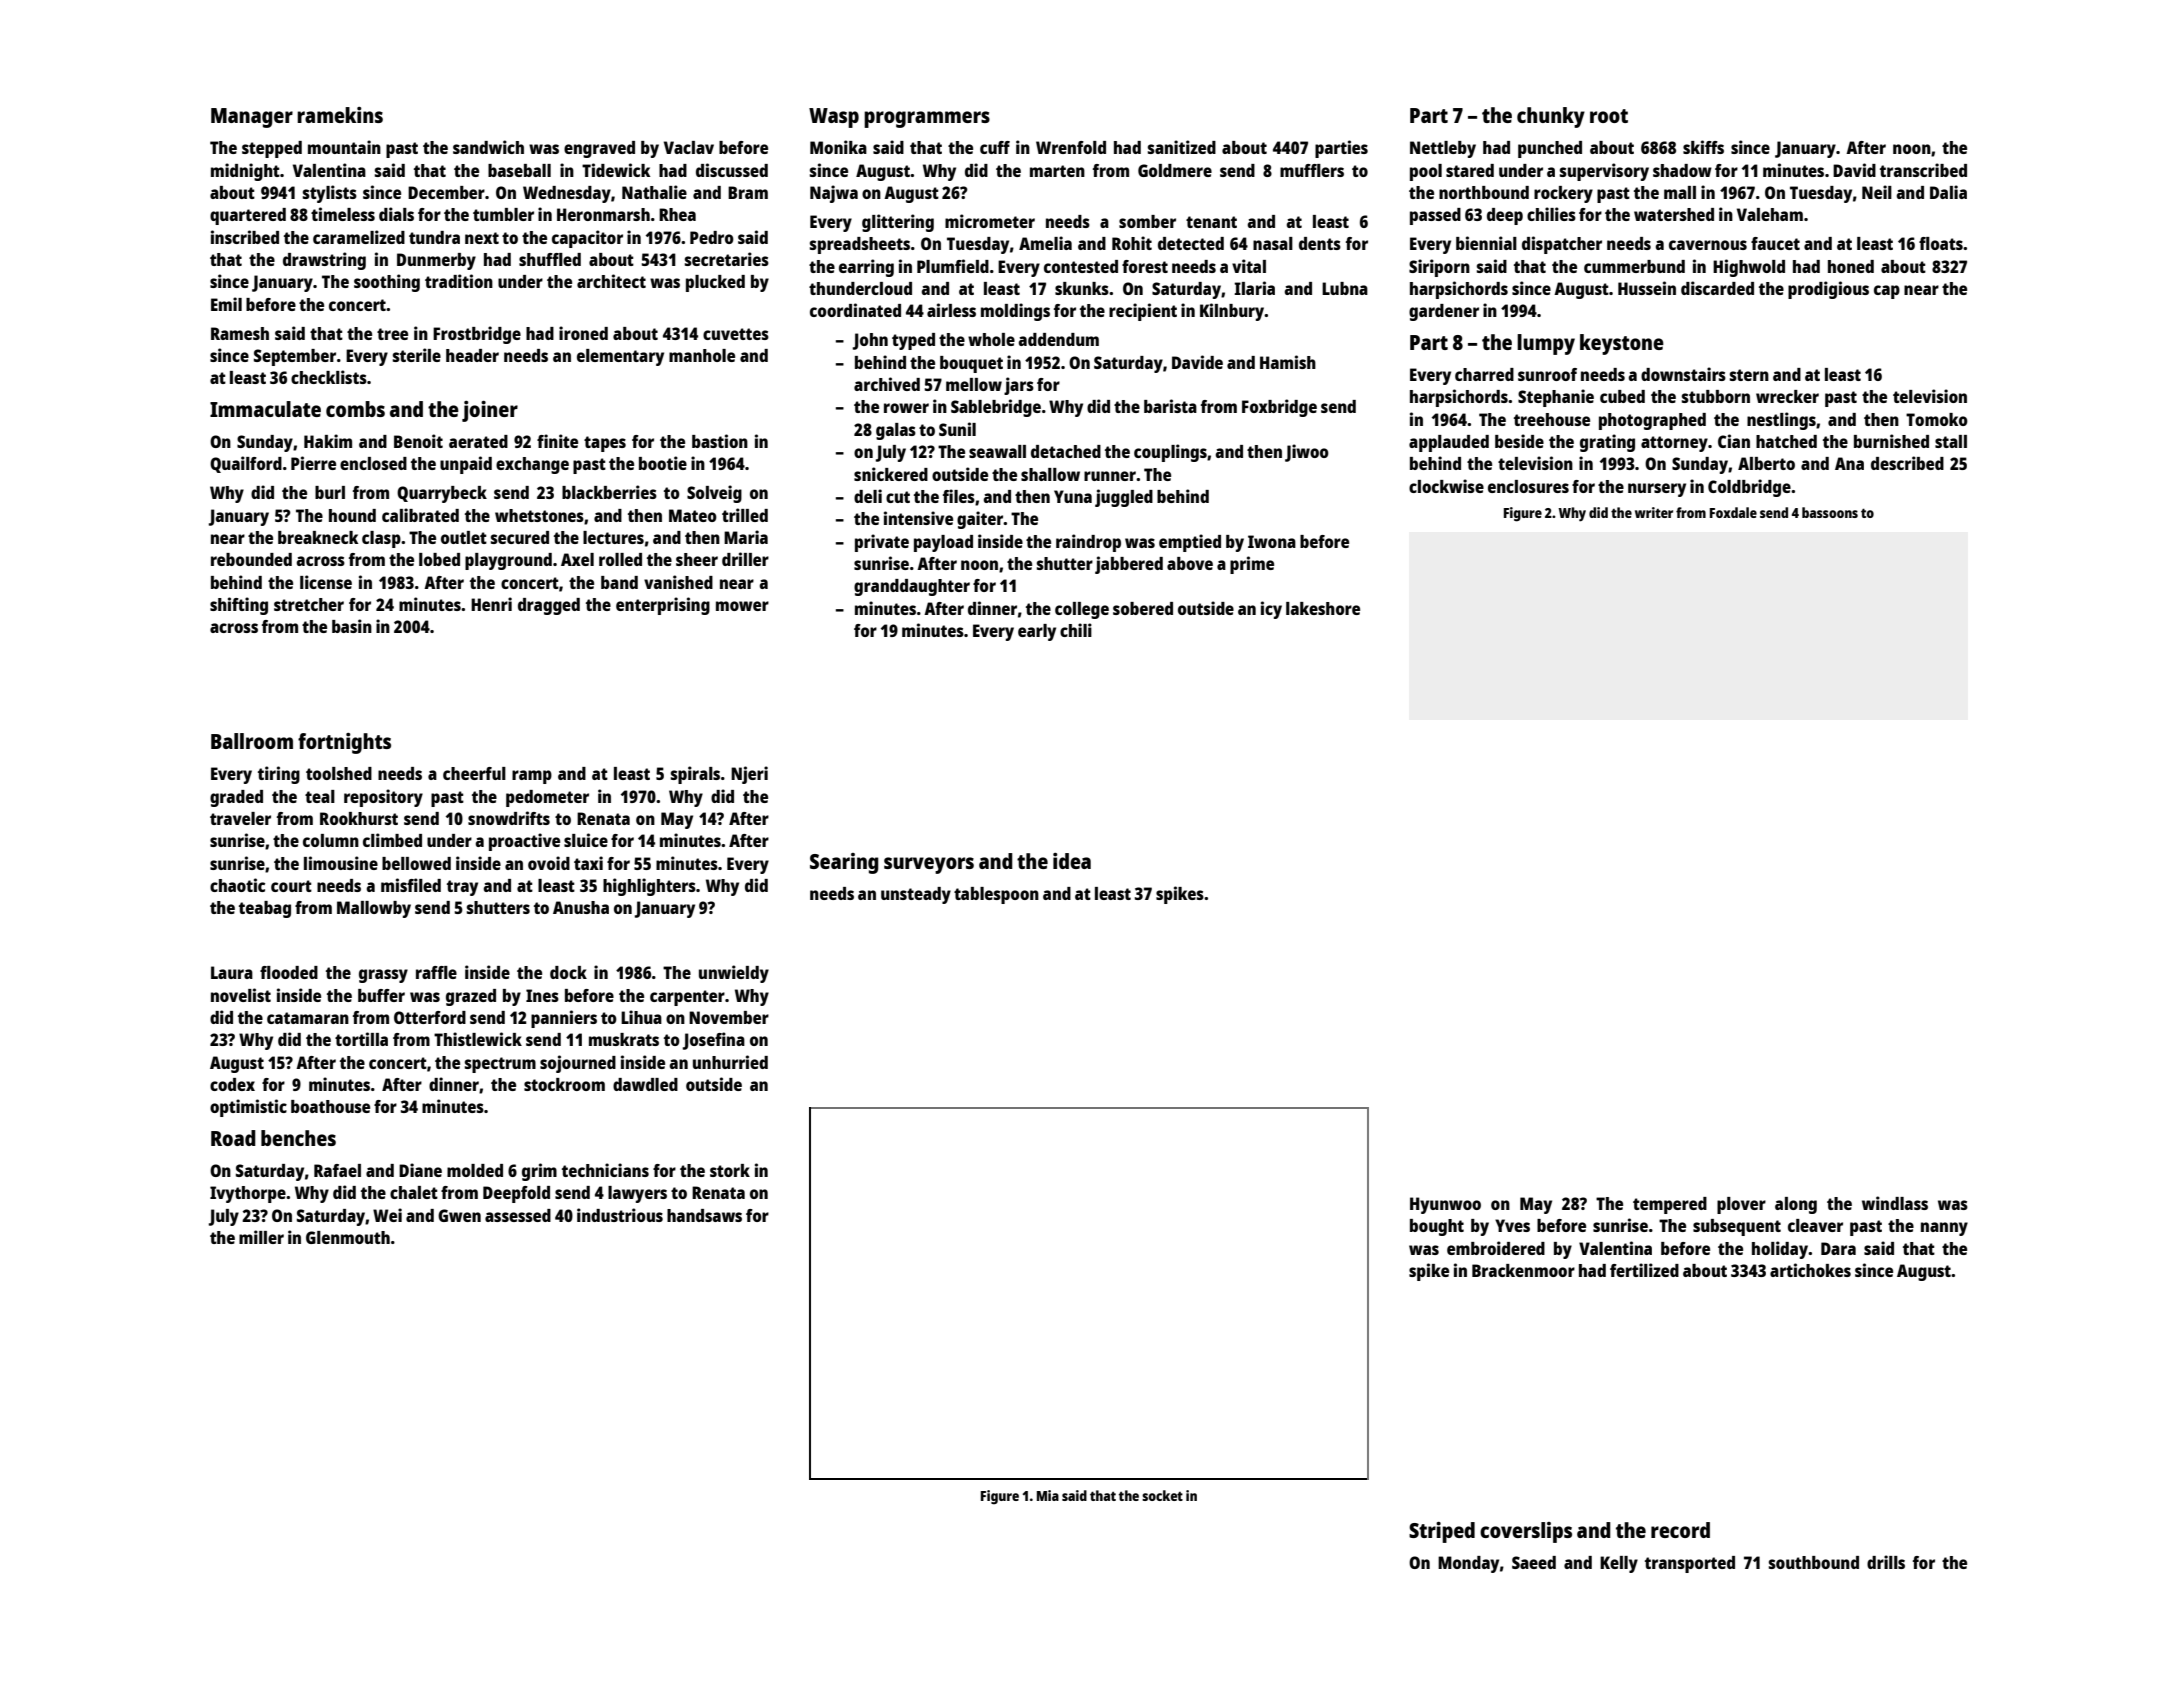 This screenshot has width=2178, height=1683. Describe the element at coordinates (996, 895) in the screenshot. I see `tablespoon` at that location.
